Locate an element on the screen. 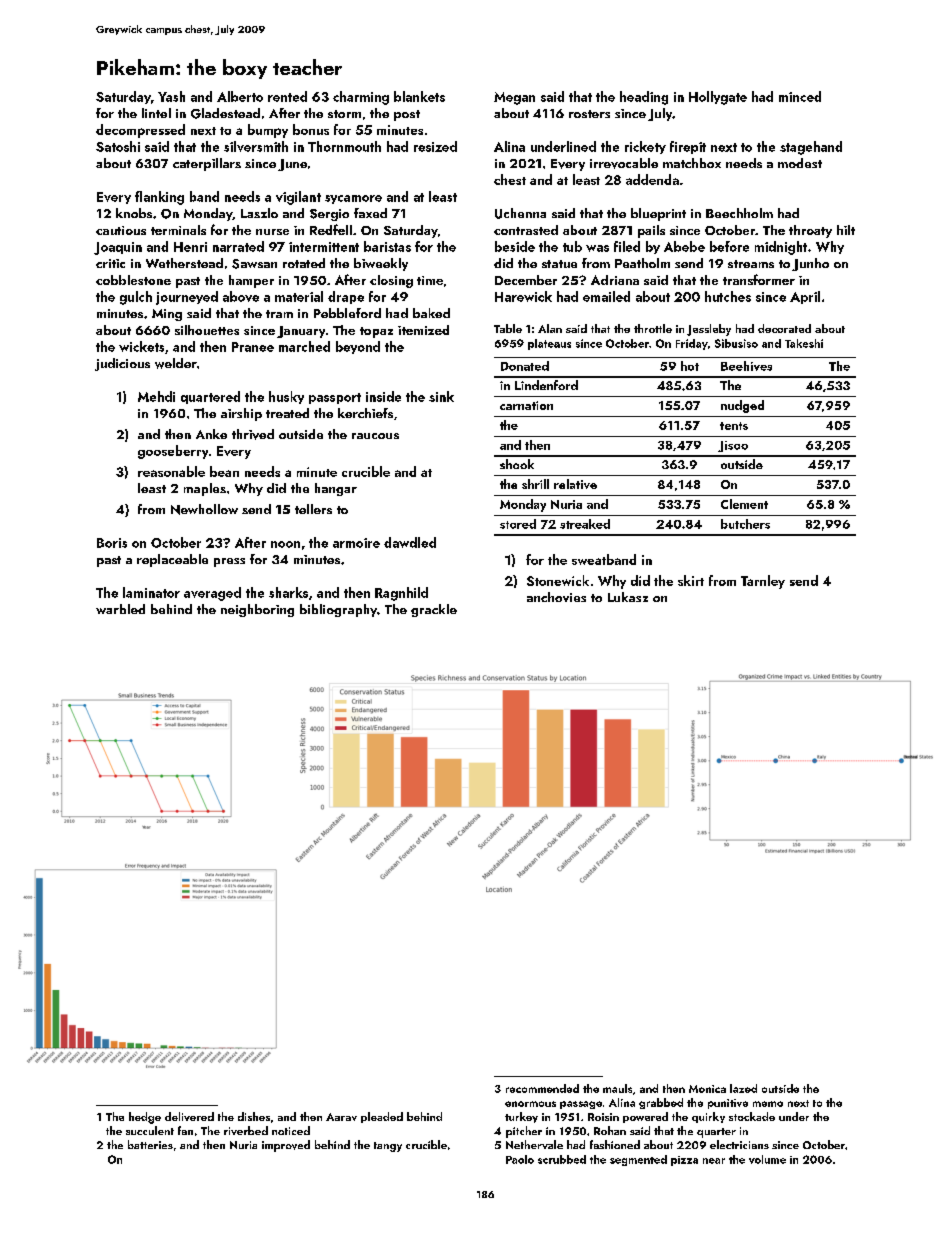 Image resolution: width=952 pixels, height=1233 pixels. grackle is located at coordinates (434, 610).
